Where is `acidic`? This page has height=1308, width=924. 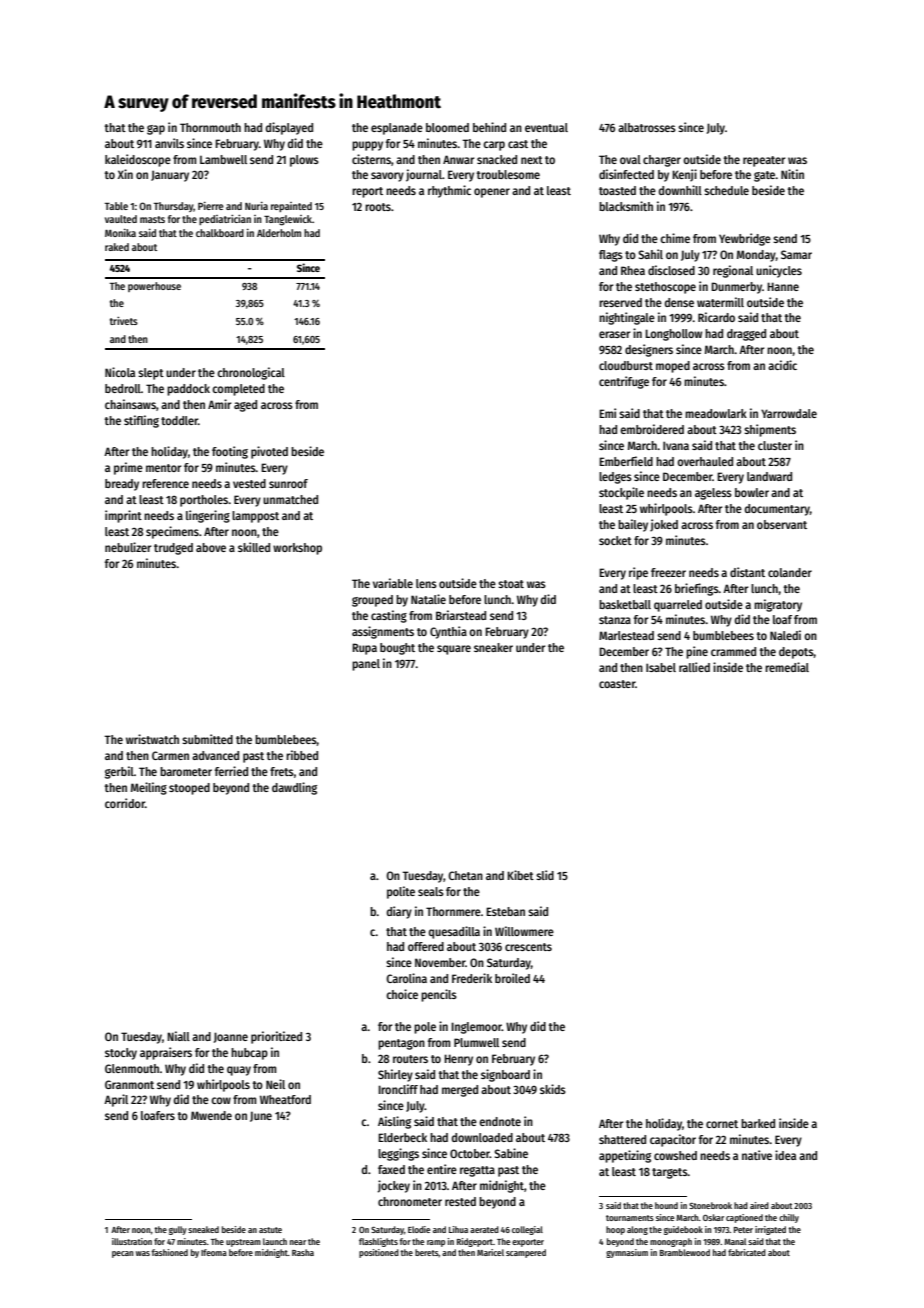
acidic is located at coordinates (782, 365).
